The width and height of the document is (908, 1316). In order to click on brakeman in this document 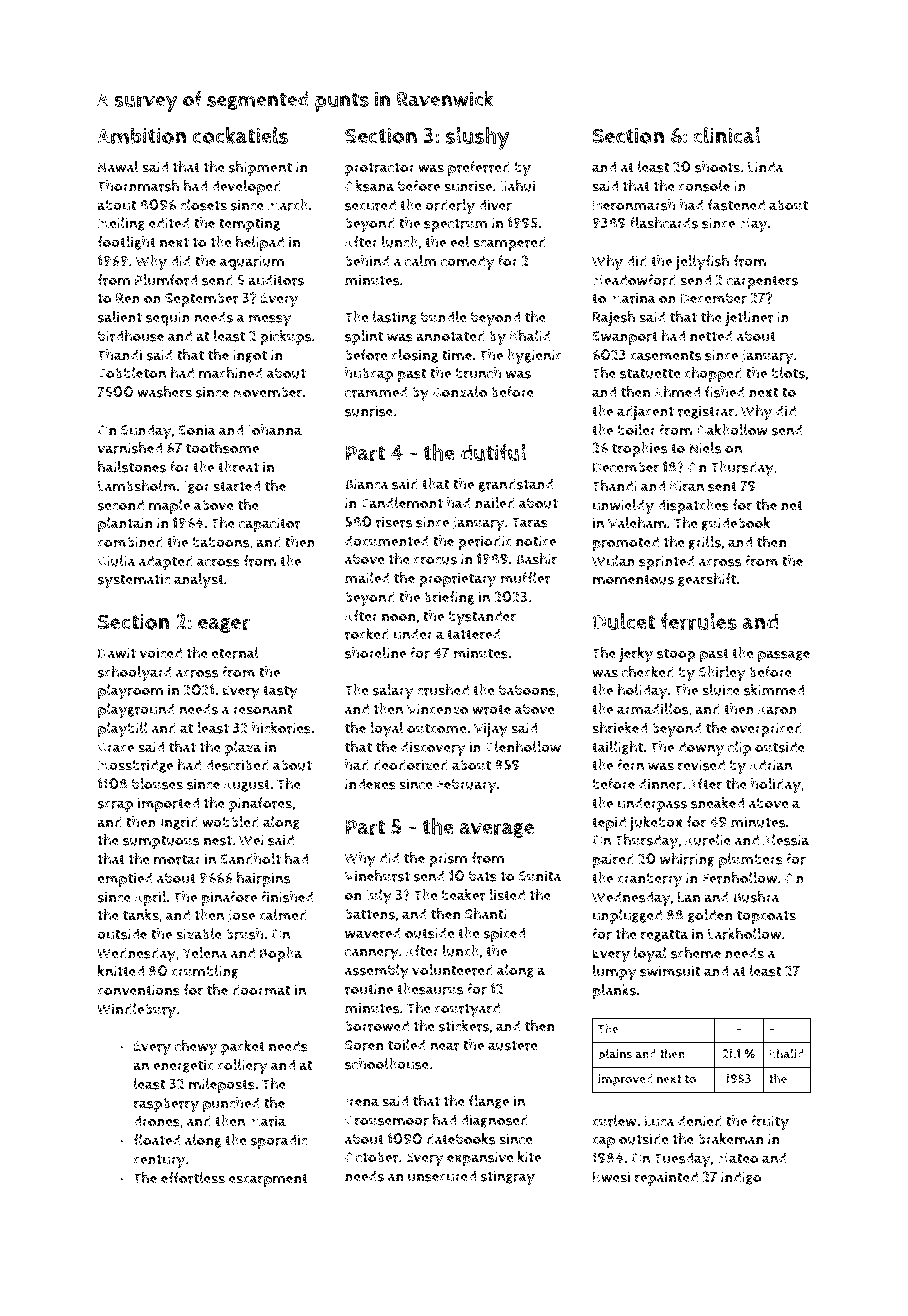, I will do `click(731, 1139)`.
